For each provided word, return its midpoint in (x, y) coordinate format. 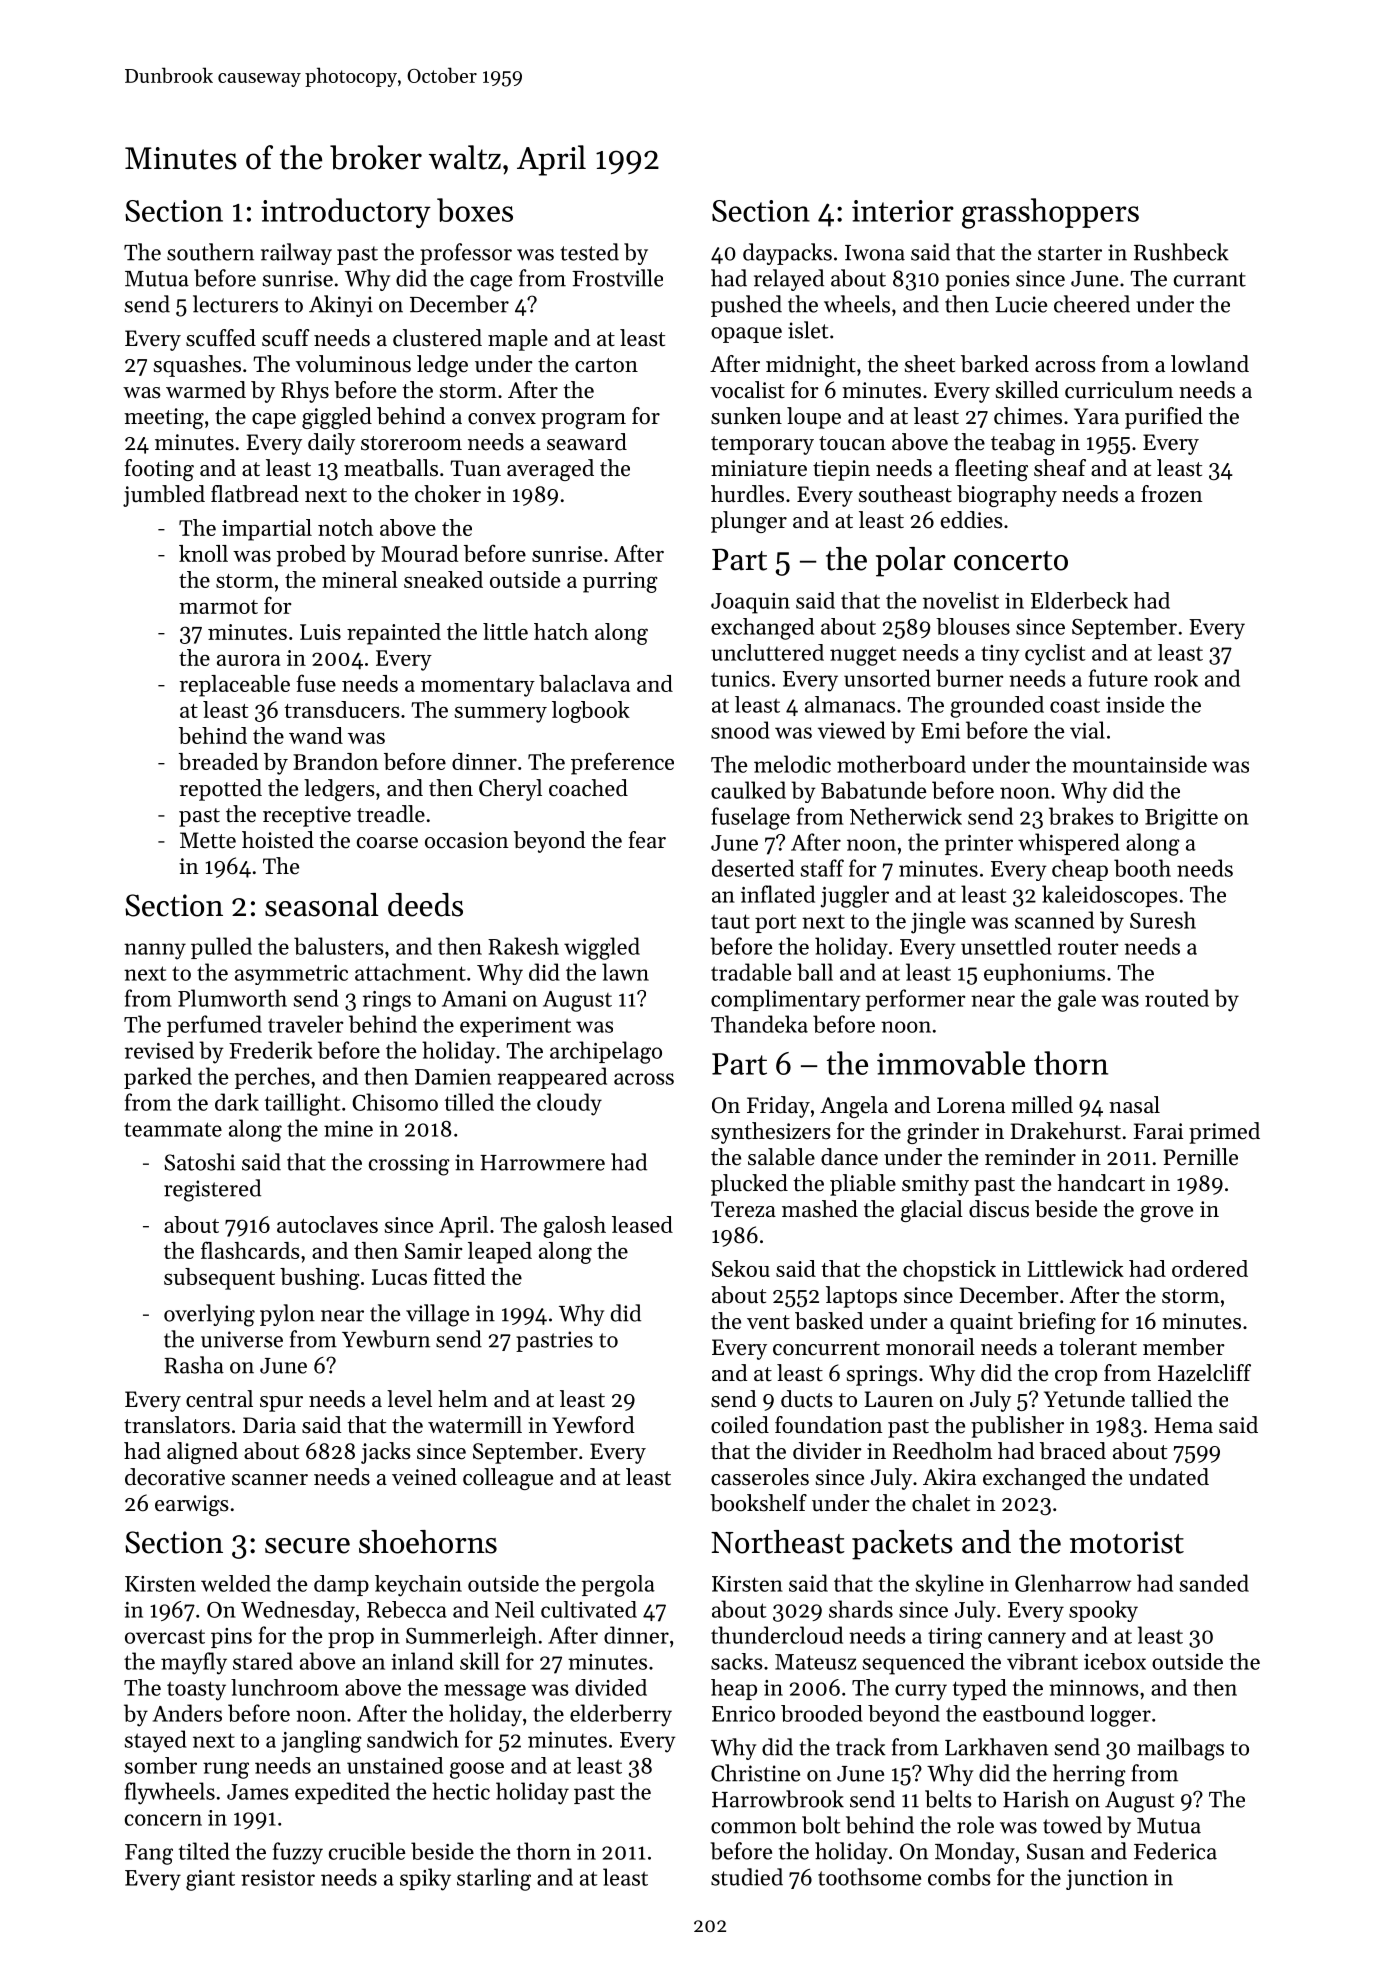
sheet (930, 364)
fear (647, 840)
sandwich (413, 1739)
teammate (173, 1129)
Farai (1158, 1131)
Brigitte (1181, 819)
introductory (346, 213)
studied (747, 1877)
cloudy (569, 1104)
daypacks (787, 254)
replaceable (235, 686)
